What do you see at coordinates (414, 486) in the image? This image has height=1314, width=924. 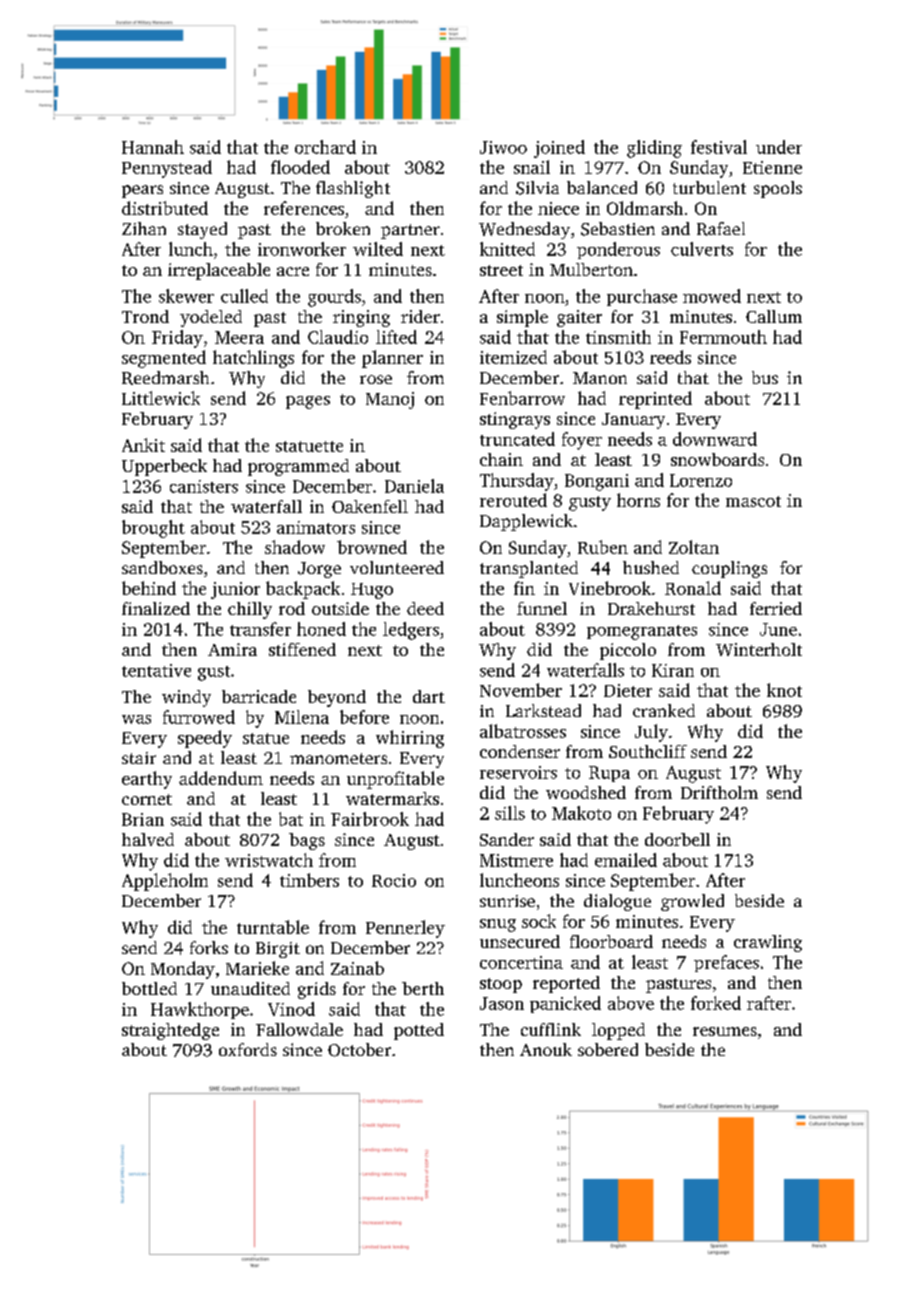 I see `Daniela` at bounding box center [414, 486].
